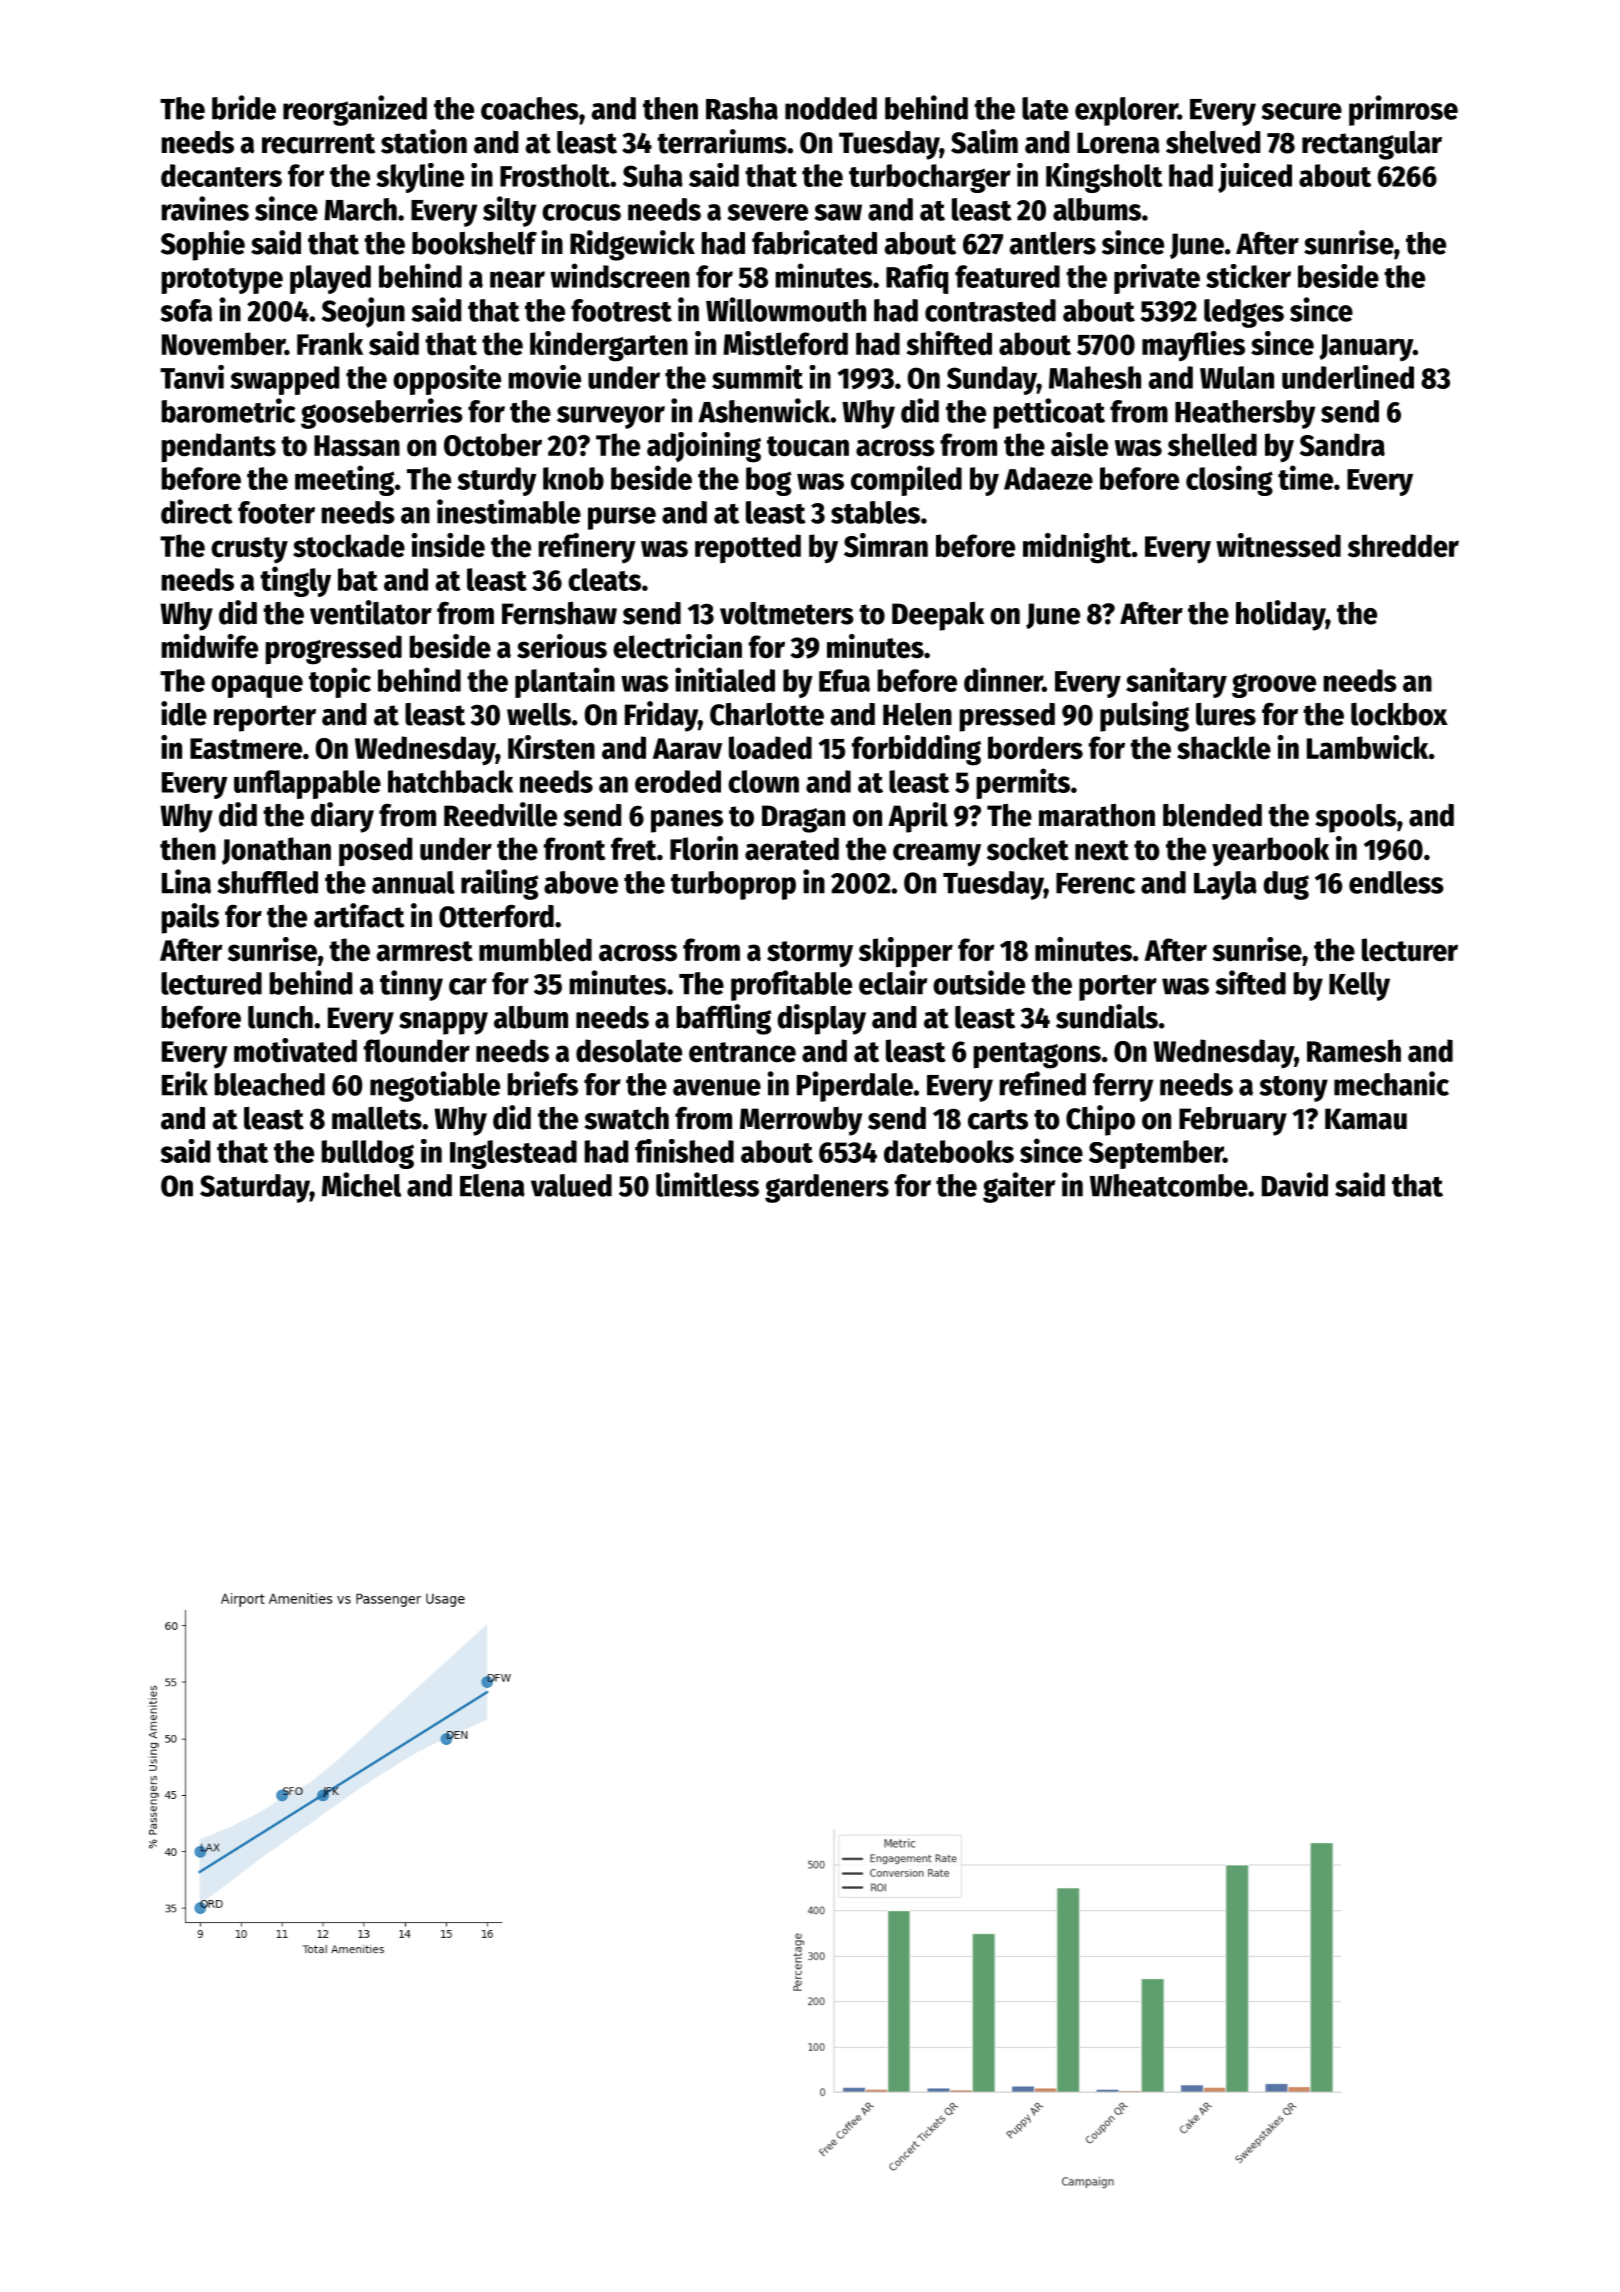 The height and width of the screenshot is (2292, 1620). I want to click on explorer, so click(1126, 111).
